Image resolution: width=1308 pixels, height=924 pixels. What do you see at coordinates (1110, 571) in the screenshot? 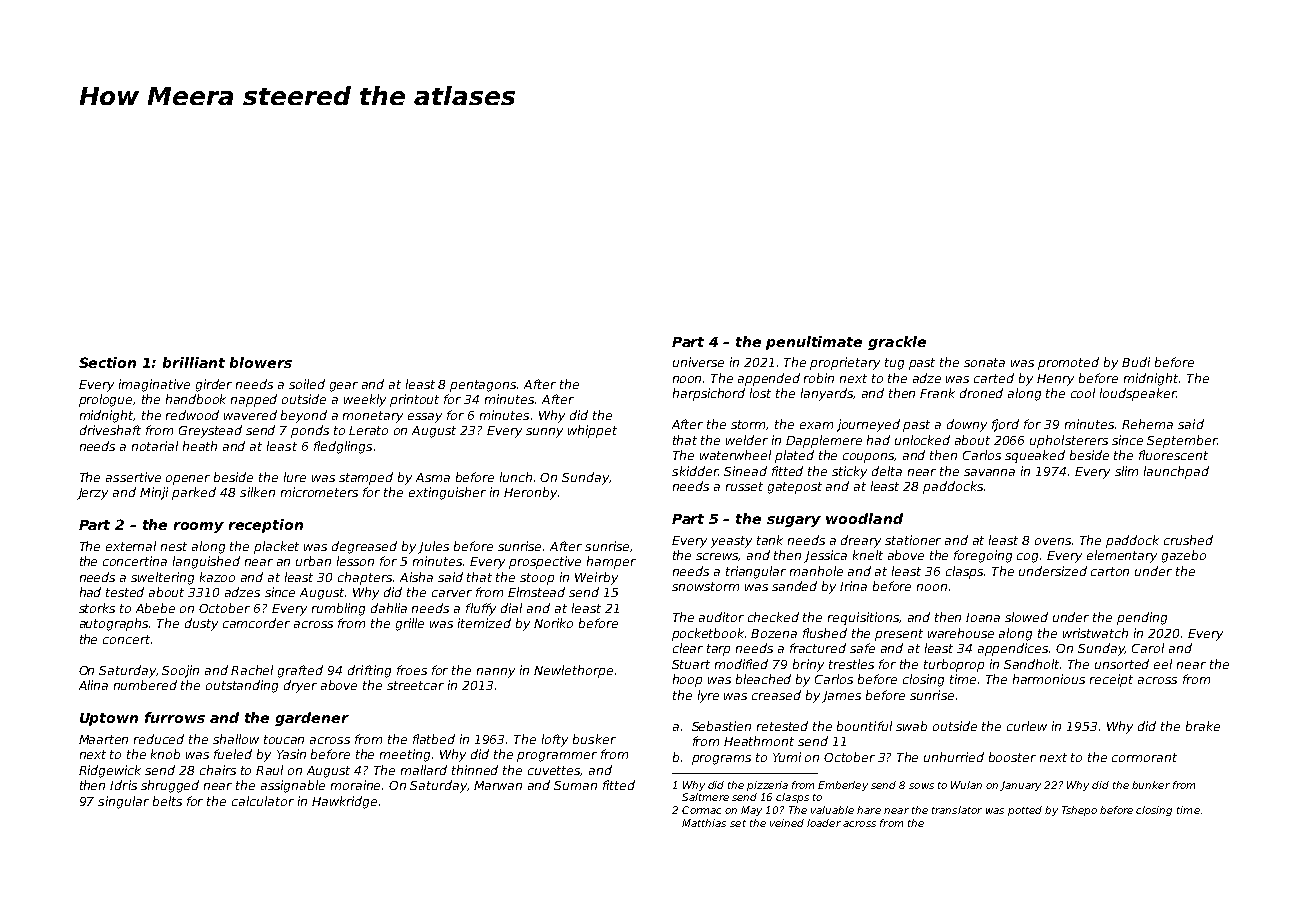
I see `carton` at bounding box center [1110, 571].
